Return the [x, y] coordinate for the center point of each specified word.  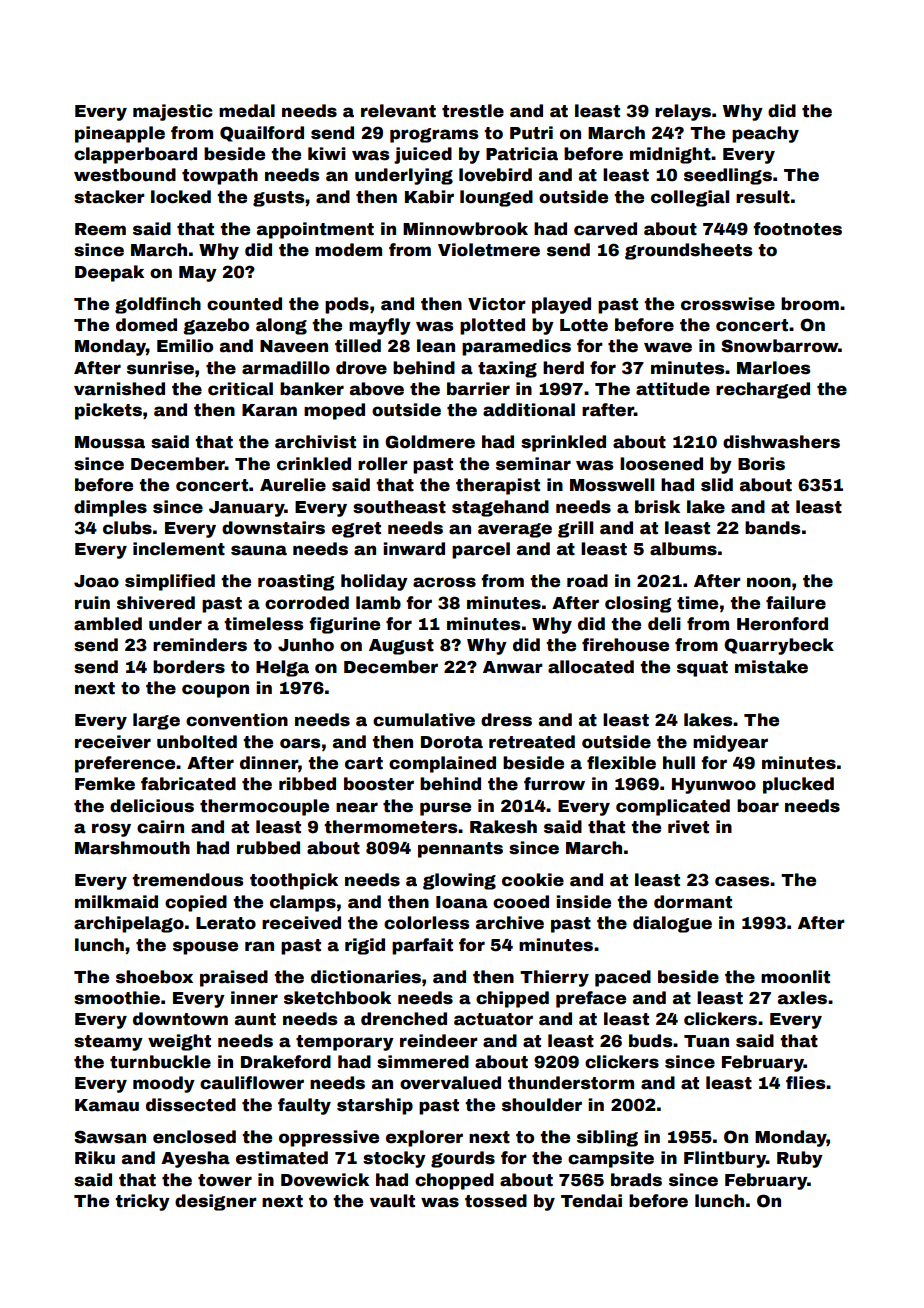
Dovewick [325, 1180]
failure [796, 603]
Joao [96, 581]
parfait [422, 946]
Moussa [110, 442]
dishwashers [781, 442]
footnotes [797, 229]
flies [805, 1083]
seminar [533, 464]
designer [216, 1202]
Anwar [513, 667]
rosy [111, 830]
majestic [173, 112]
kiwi [327, 153]
